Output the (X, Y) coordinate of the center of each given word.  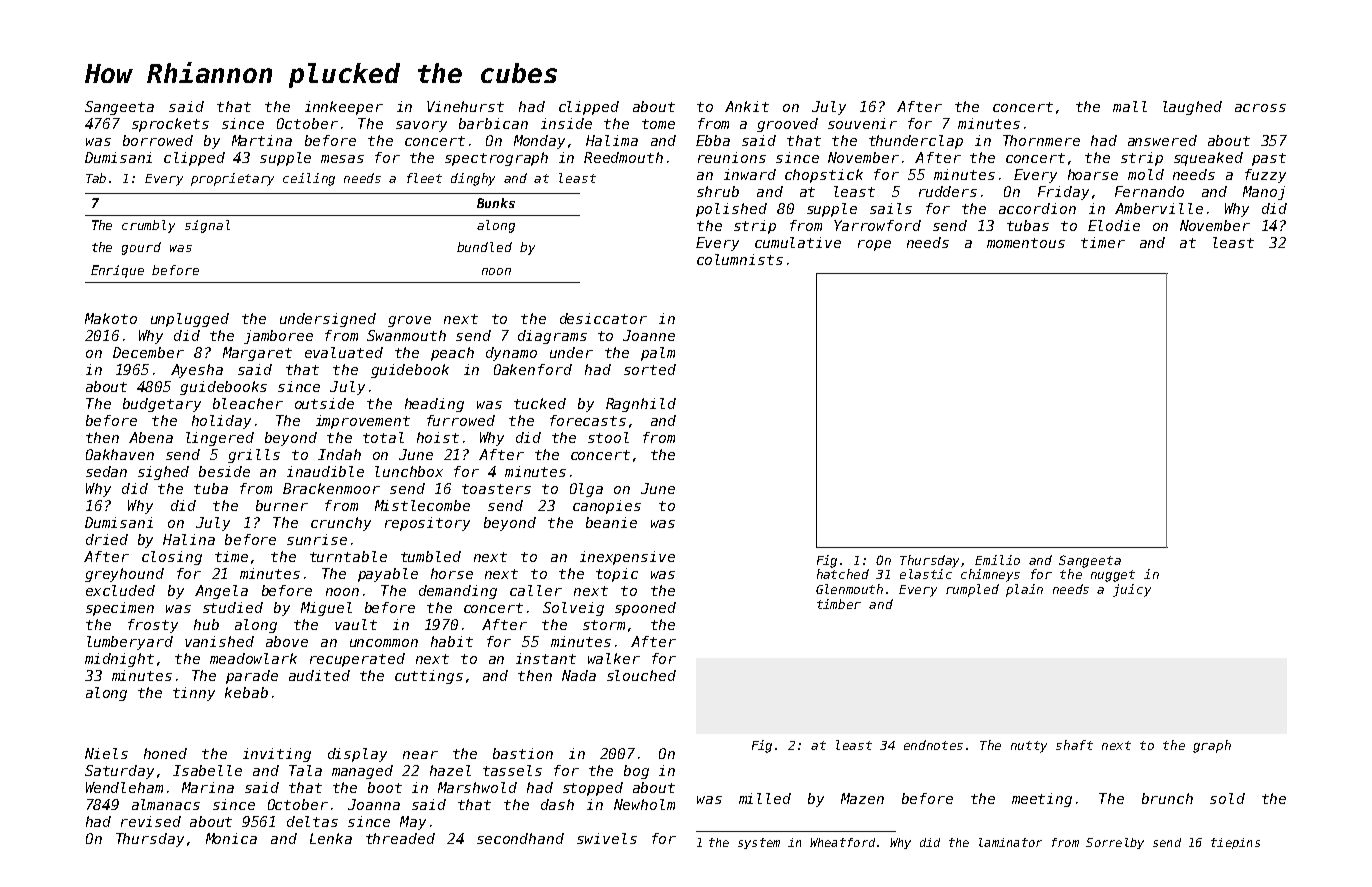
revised (151, 821)
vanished (219, 641)
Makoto (111, 318)
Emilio (997, 560)
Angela (221, 592)
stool (608, 437)
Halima (612, 140)
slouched (641, 675)
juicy (1132, 590)
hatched (843, 574)
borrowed (158, 140)
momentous (1026, 243)
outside (324, 403)
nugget (1113, 576)
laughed (1192, 108)
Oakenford (533, 369)
